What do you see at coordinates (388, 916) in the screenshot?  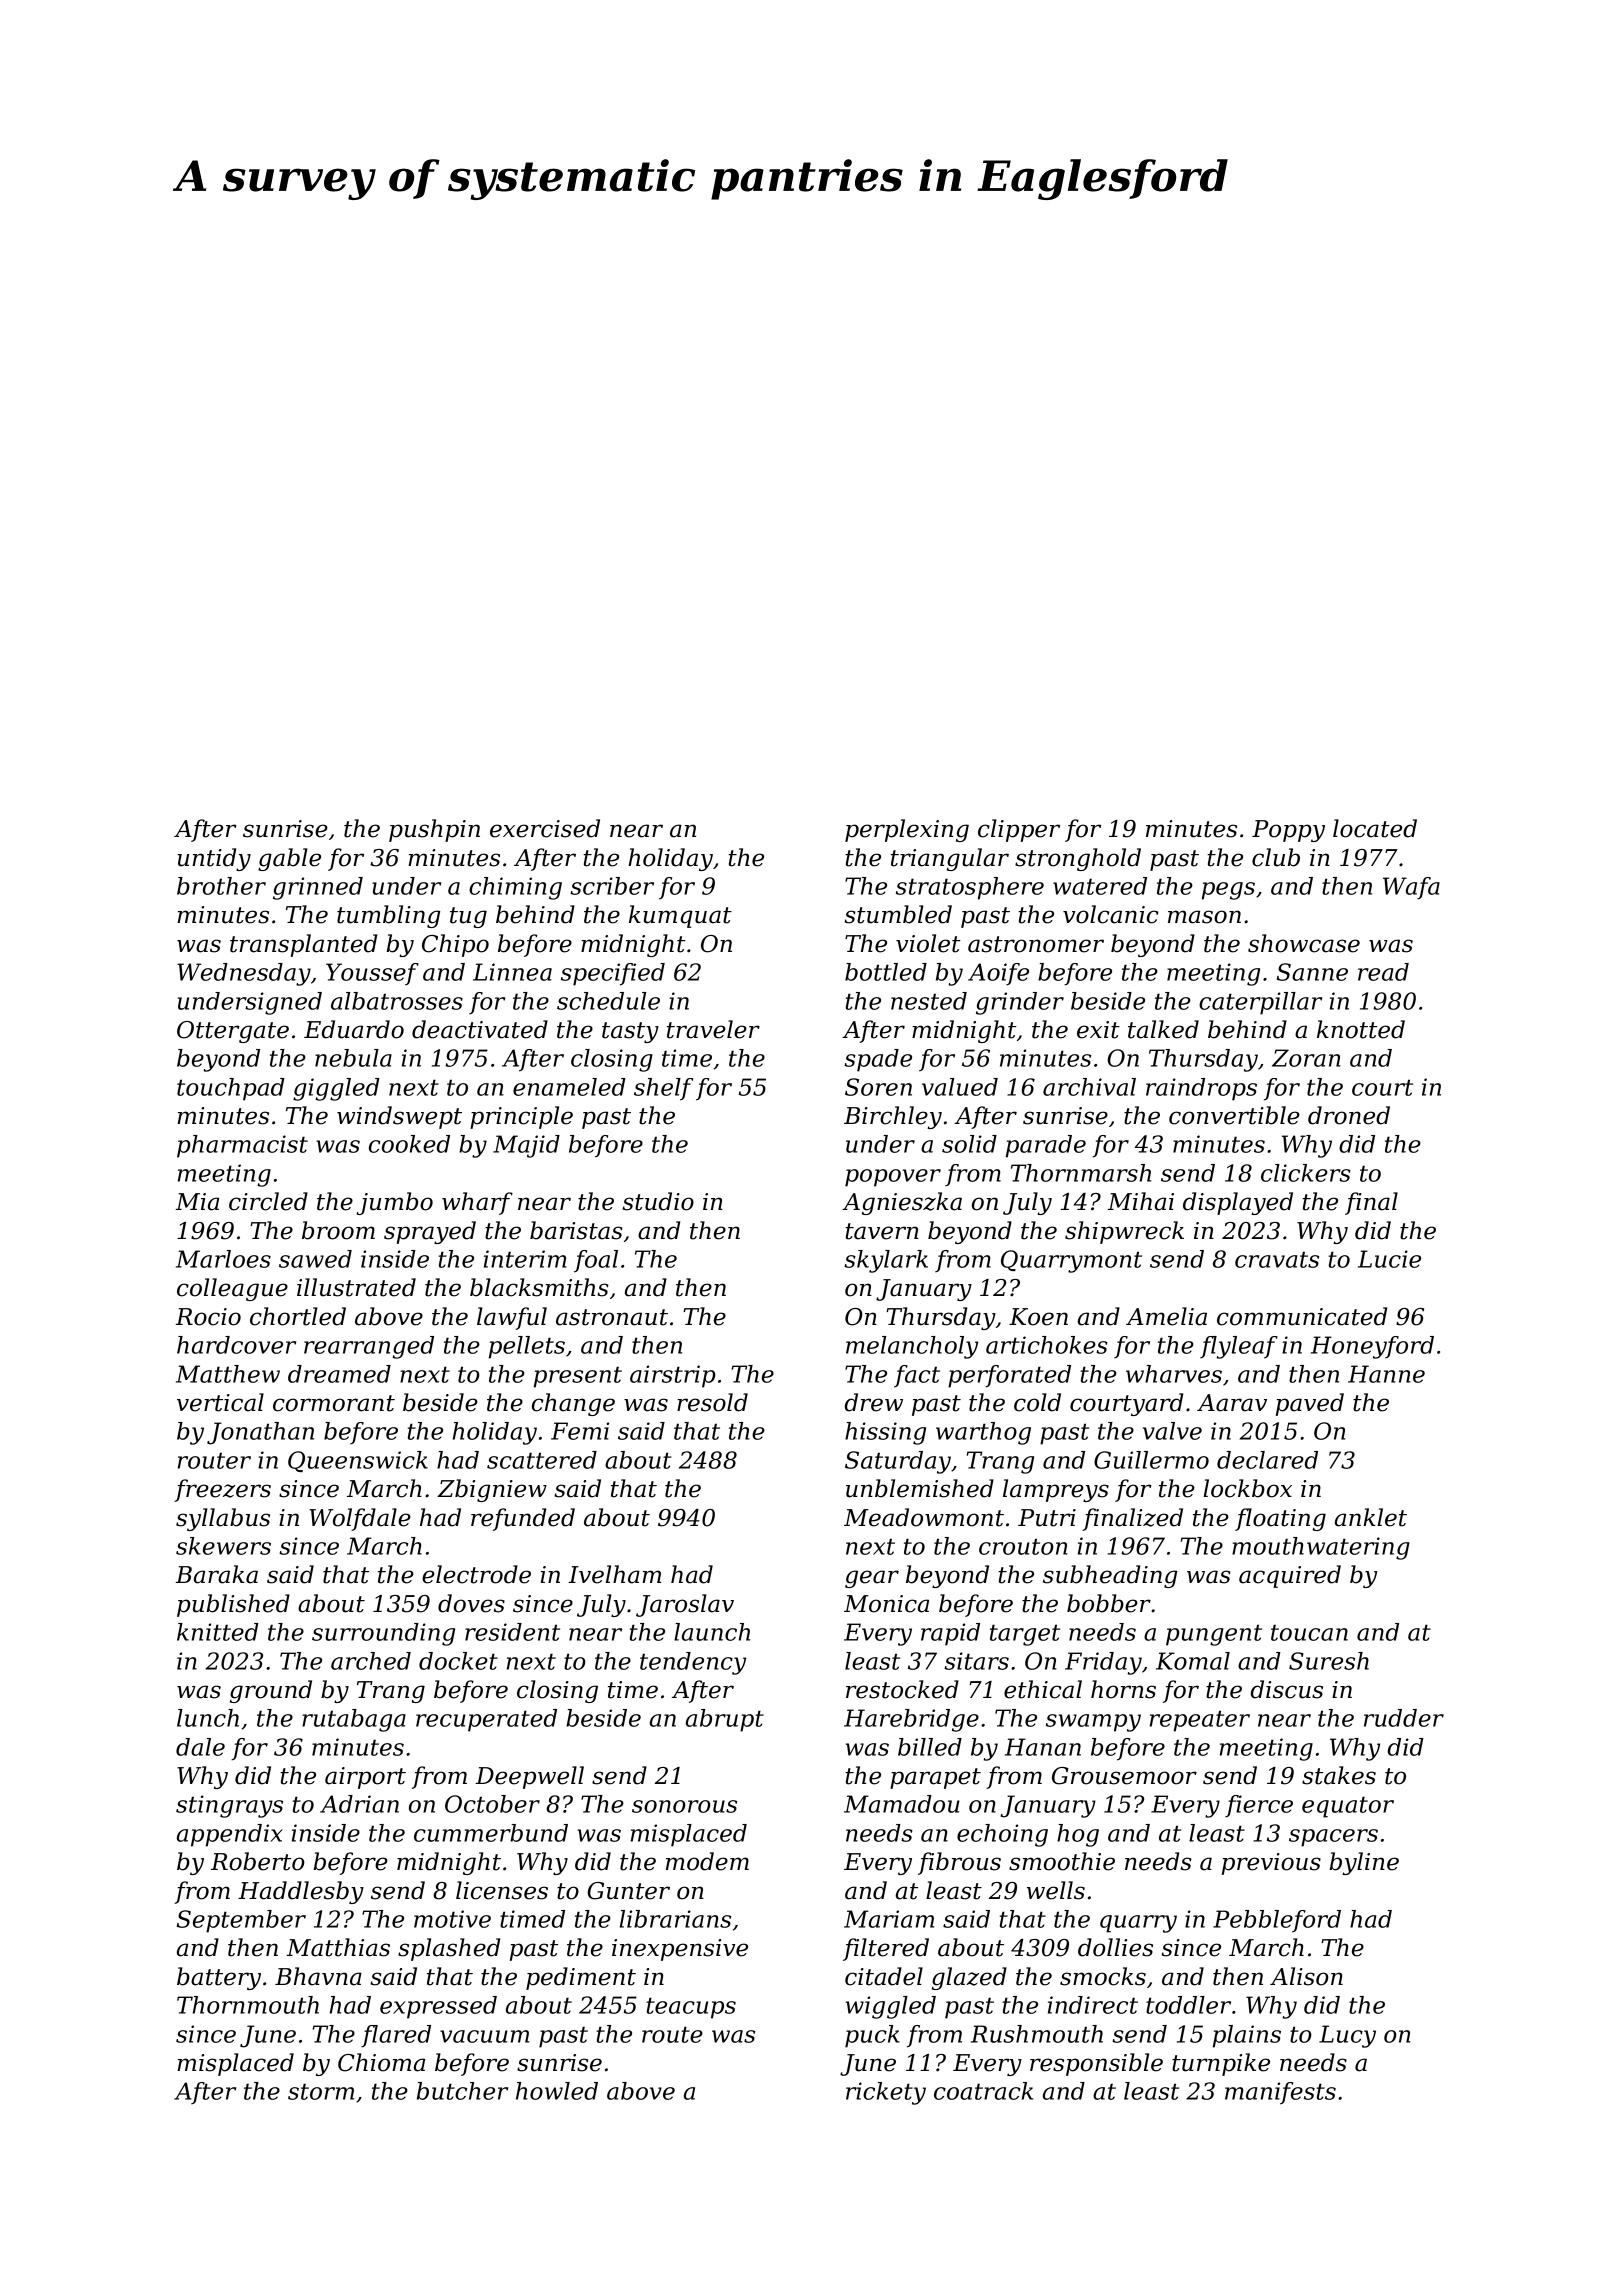 I see `tumbling` at bounding box center [388, 916].
